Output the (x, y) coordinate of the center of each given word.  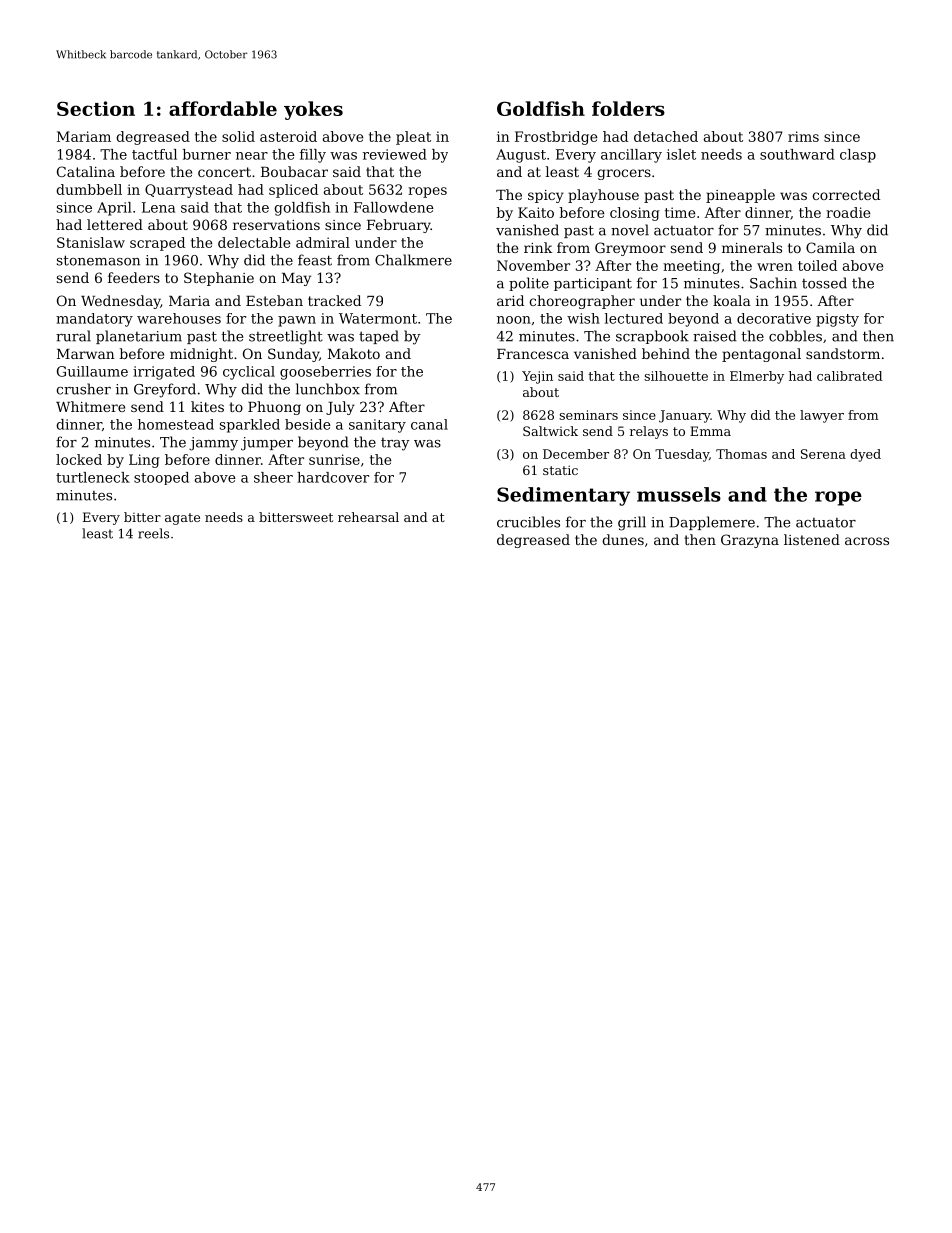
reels (153, 533)
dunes (623, 539)
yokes (313, 110)
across (867, 541)
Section (96, 108)
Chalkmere (413, 260)
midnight (201, 355)
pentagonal (761, 355)
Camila (830, 247)
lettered (115, 224)
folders (628, 108)
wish (583, 318)
